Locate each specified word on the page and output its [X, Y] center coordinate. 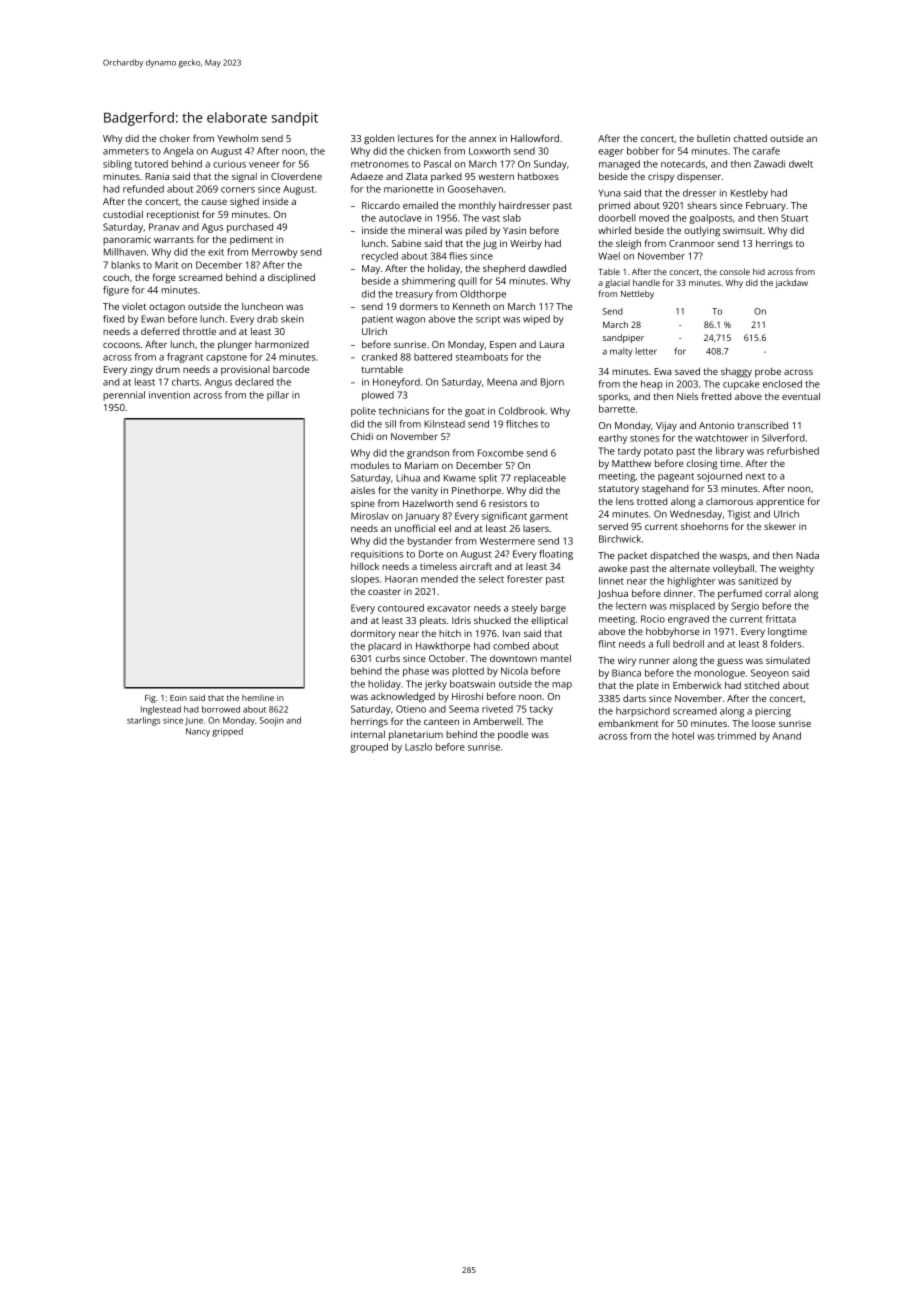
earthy [613, 439]
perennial [124, 396]
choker [175, 138]
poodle [513, 735]
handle [646, 282]
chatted [750, 138]
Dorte [431, 554]
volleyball [733, 569]
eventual [801, 396]
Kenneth [471, 306]
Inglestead [161, 710]
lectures [415, 138]
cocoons [121, 345]
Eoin [178, 698]
